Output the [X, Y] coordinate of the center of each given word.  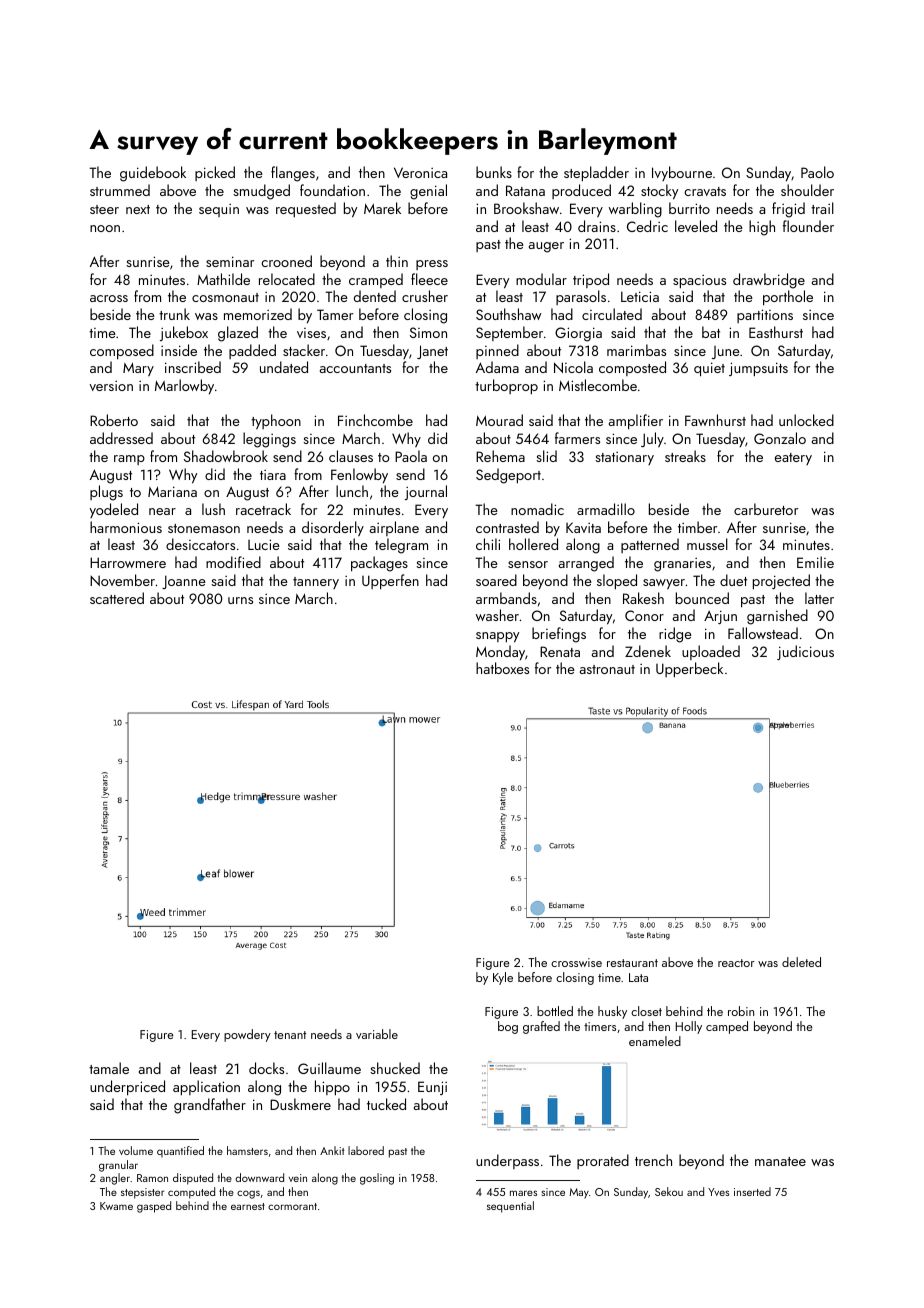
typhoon [276, 421]
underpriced [127, 1087]
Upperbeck [689, 669]
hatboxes [502, 668]
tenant [290, 1035]
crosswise [576, 962]
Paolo [817, 172]
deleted [801, 962]
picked [215, 173]
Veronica [420, 172]
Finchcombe [375, 420]
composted [632, 368]
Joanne [184, 582]
